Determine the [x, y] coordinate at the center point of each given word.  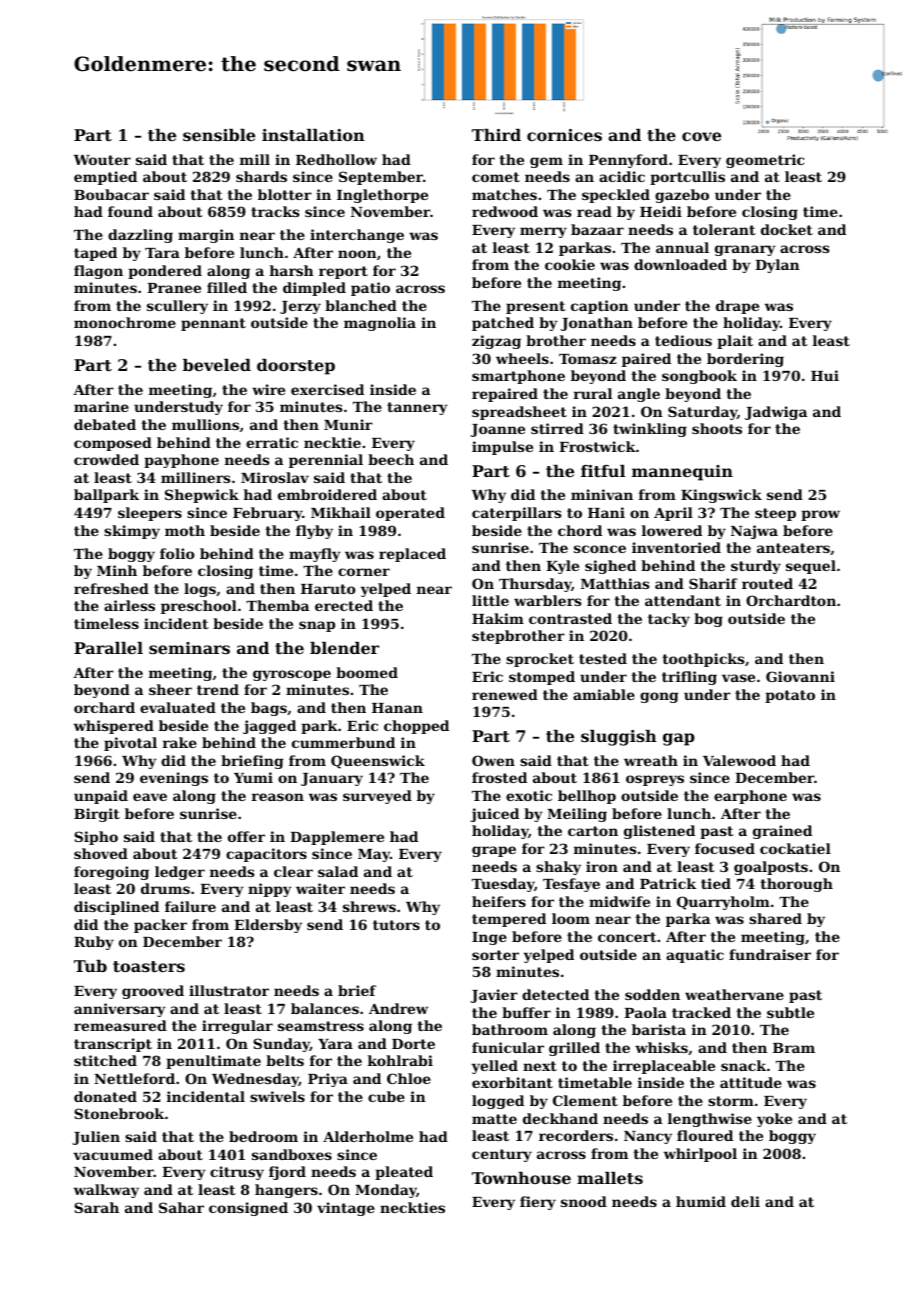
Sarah [96, 1207]
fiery [538, 1203]
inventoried [676, 547]
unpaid [101, 797]
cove [701, 136]
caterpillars [516, 514]
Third [496, 135]
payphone [181, 461]
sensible [219, 135]
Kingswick [721, 496]
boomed [367, 672]
